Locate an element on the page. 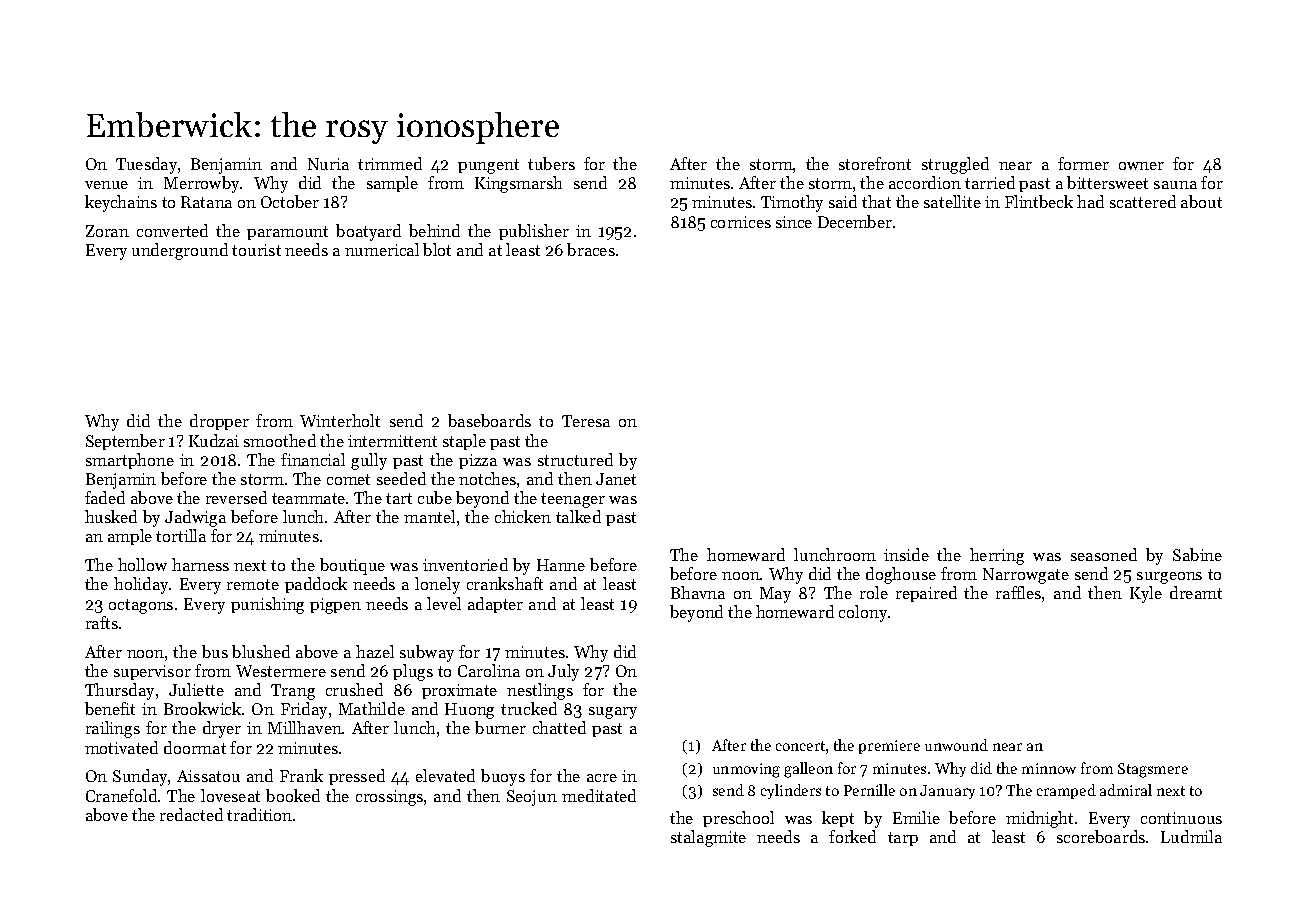  October is located at coordinates (290, 201).
